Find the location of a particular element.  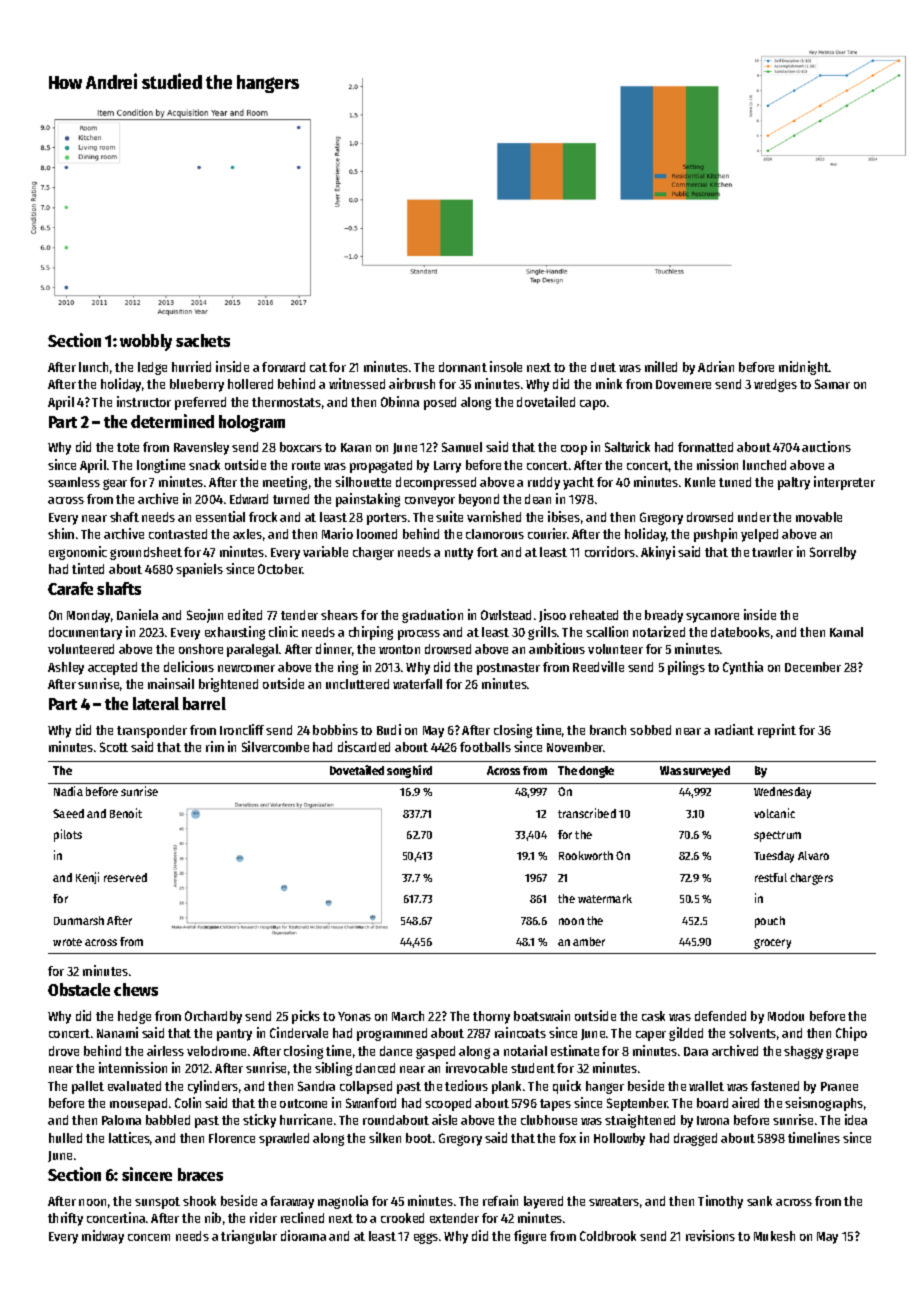

estimate is located at coordinates (575, 1050).
